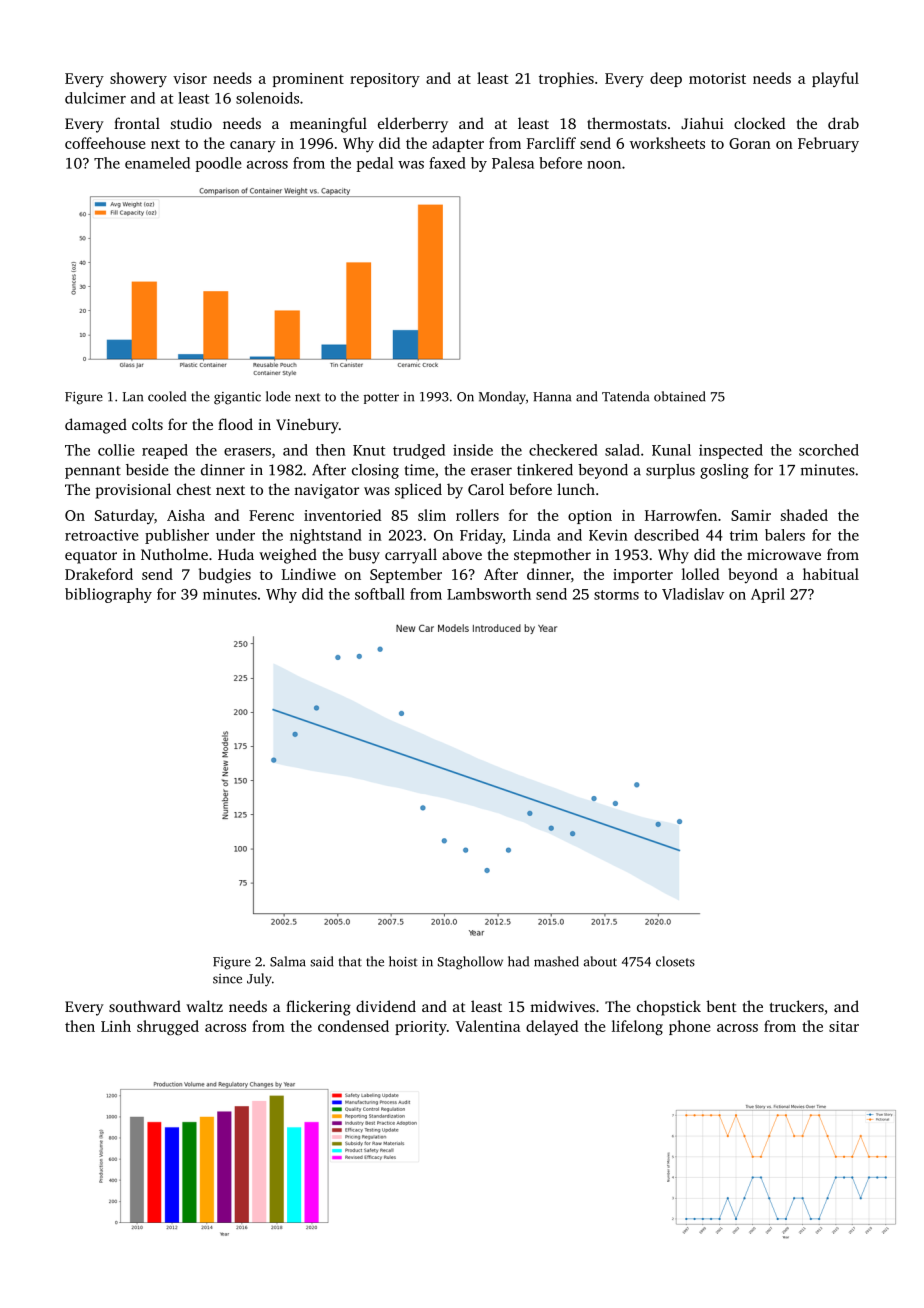  Describe the element at coordinates (267, 98) in the document. I see `solenoids` at that location.
